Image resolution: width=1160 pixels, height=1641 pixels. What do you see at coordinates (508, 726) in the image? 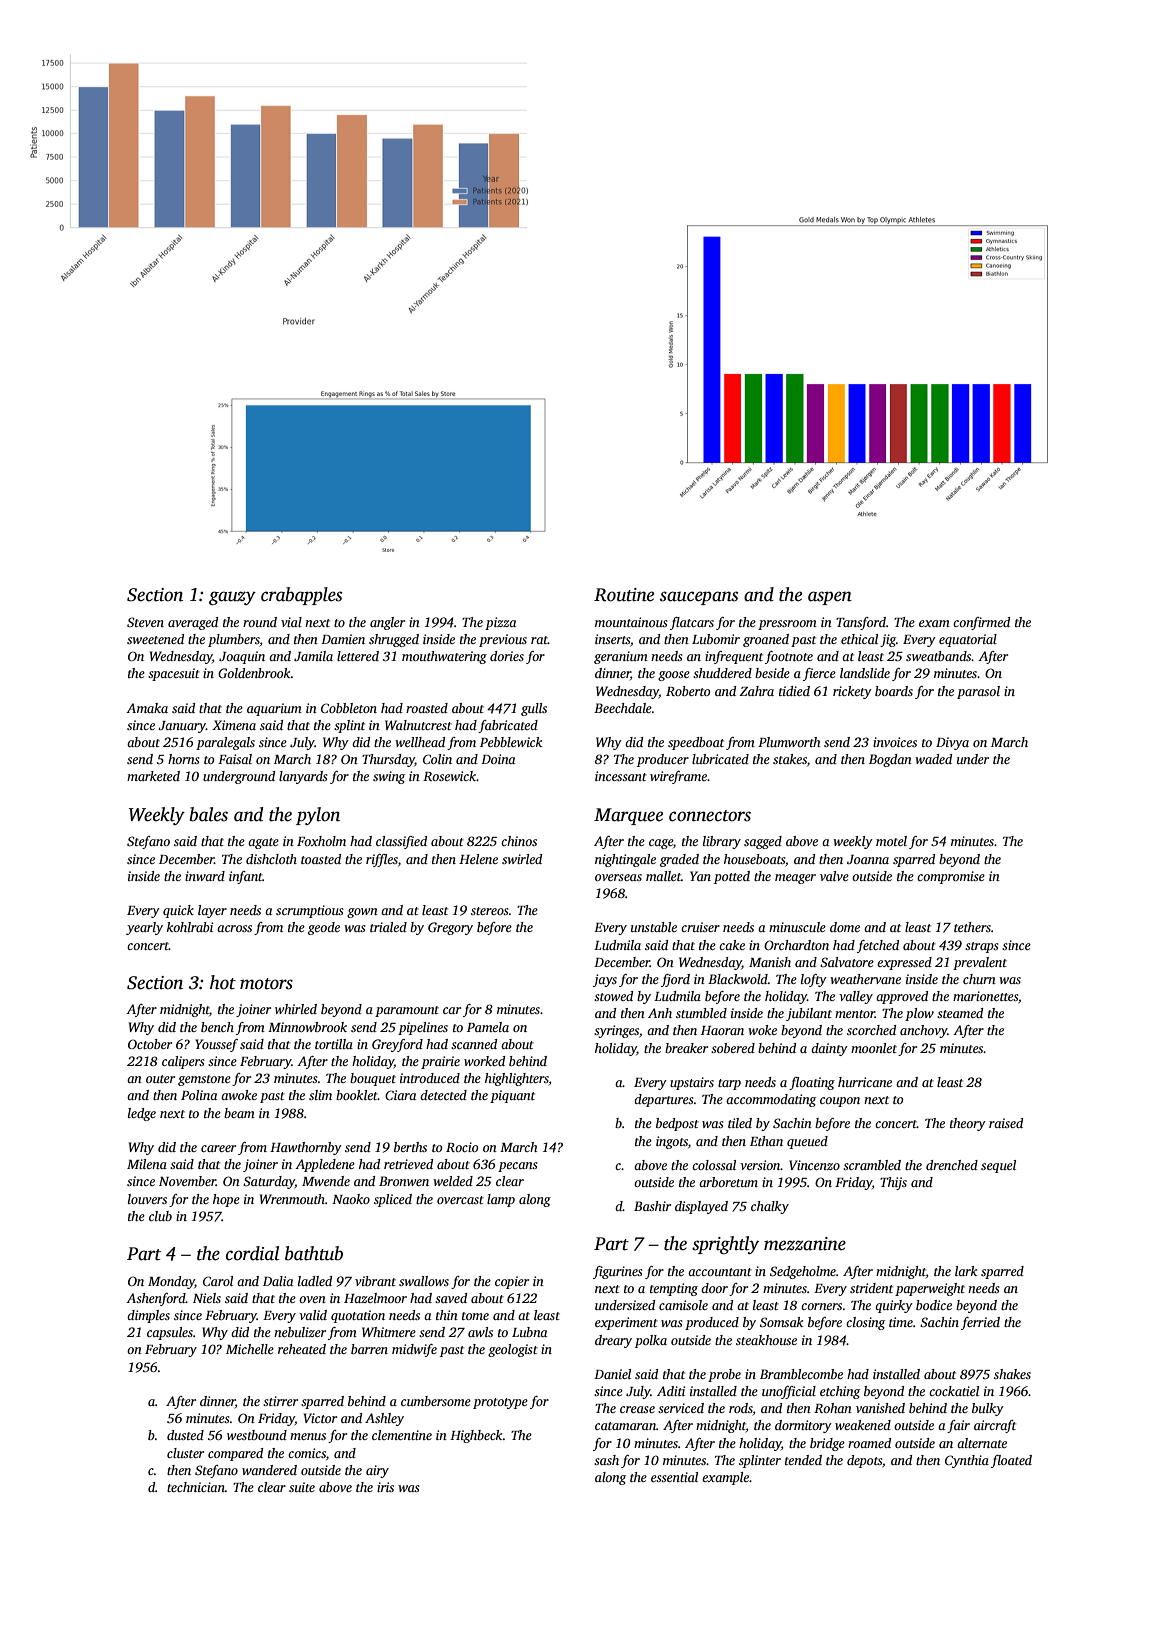
I see `fabricated` at bounding box center [508, 726].
